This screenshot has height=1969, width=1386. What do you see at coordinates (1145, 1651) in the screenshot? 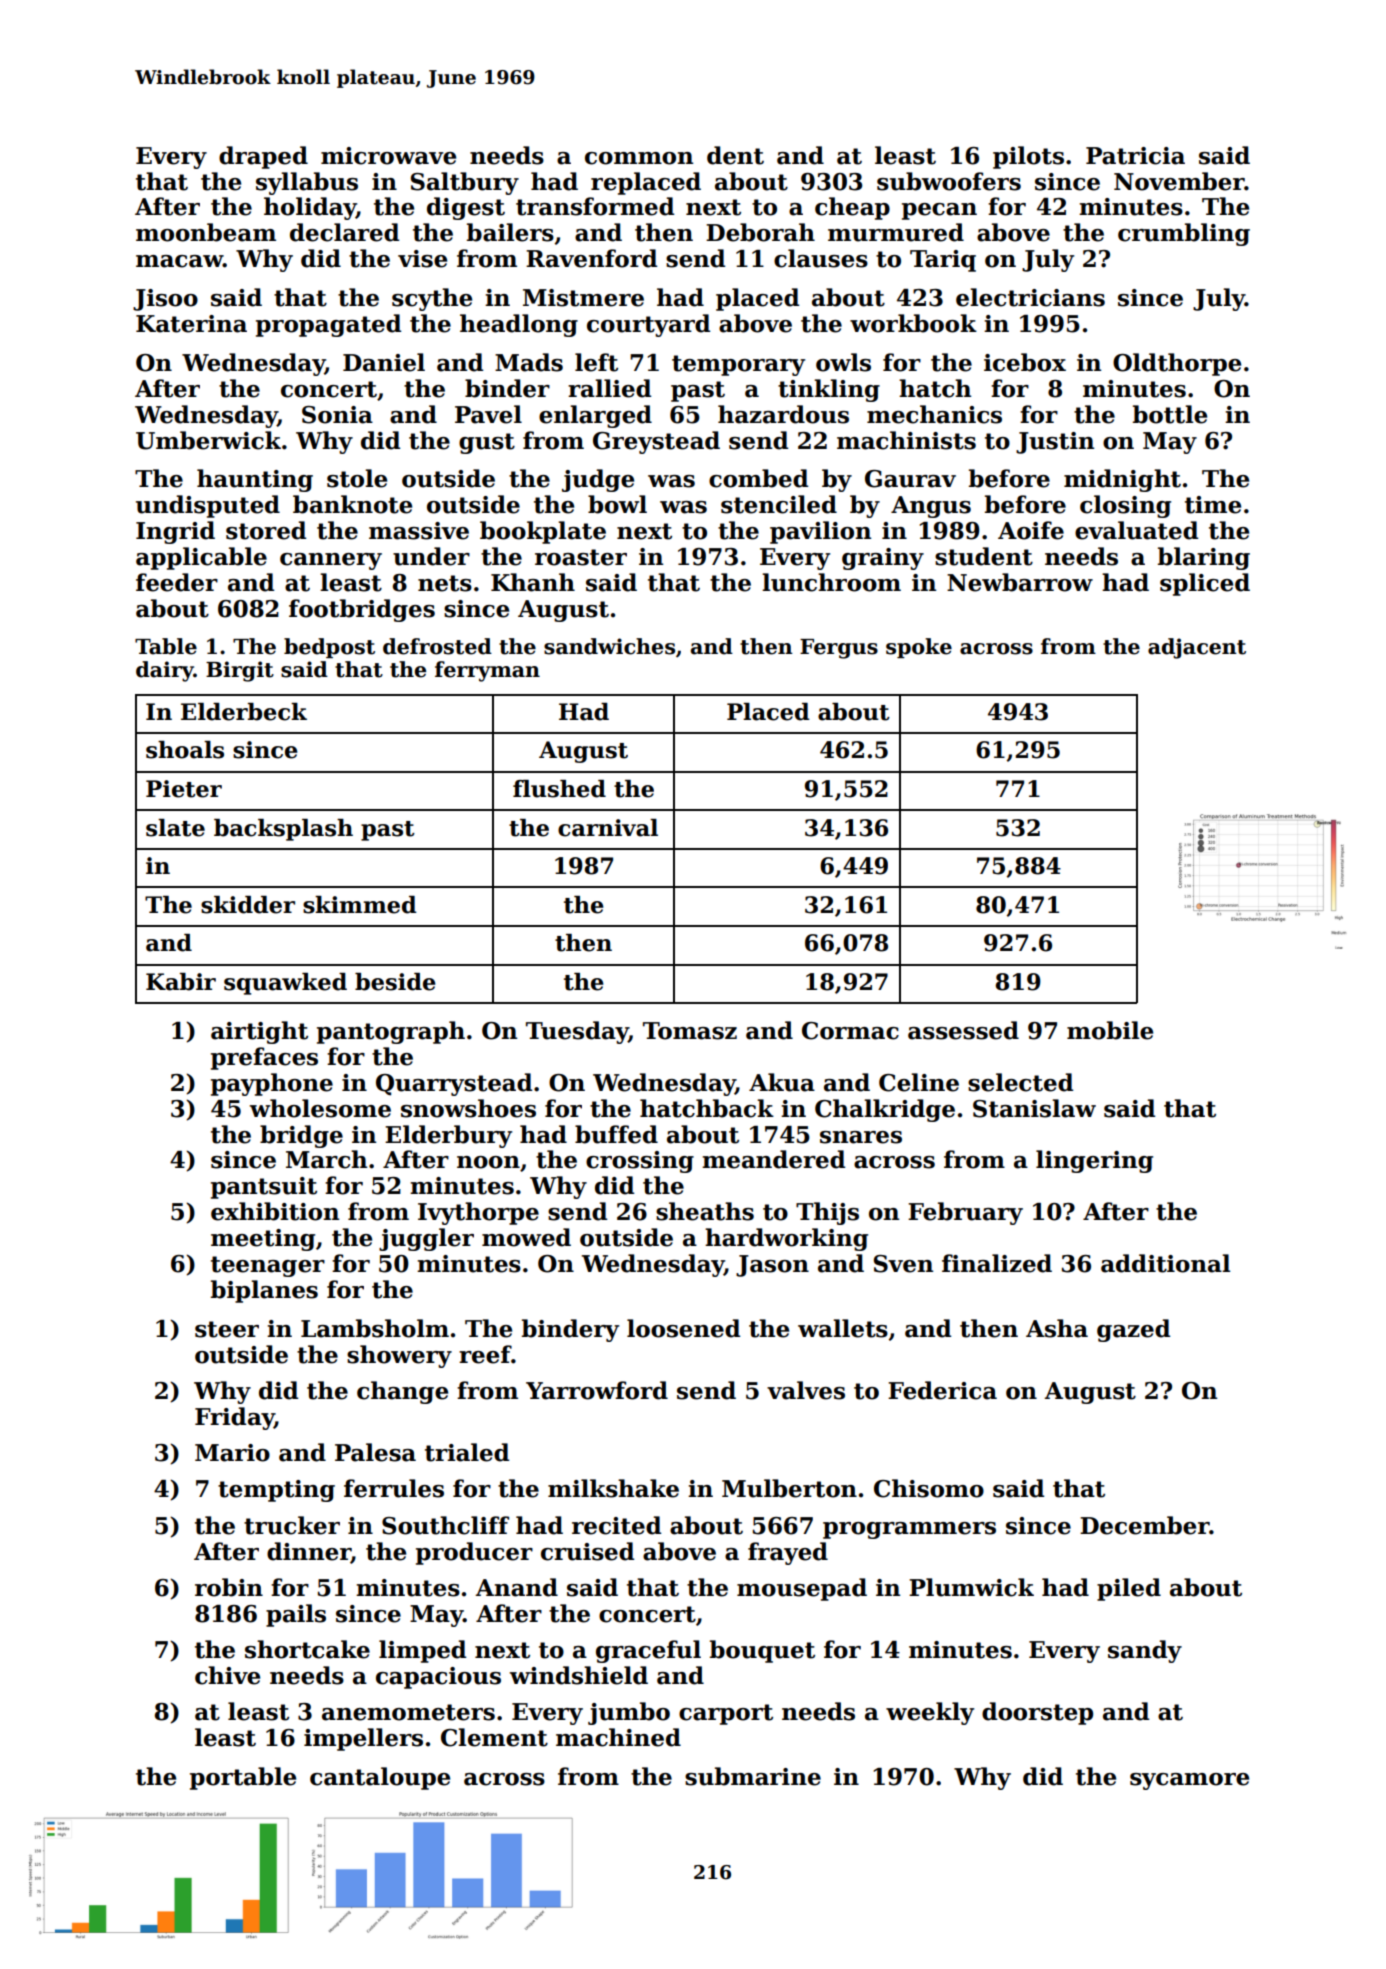
I see `sandy` at bounding box center [1145, 1651].
